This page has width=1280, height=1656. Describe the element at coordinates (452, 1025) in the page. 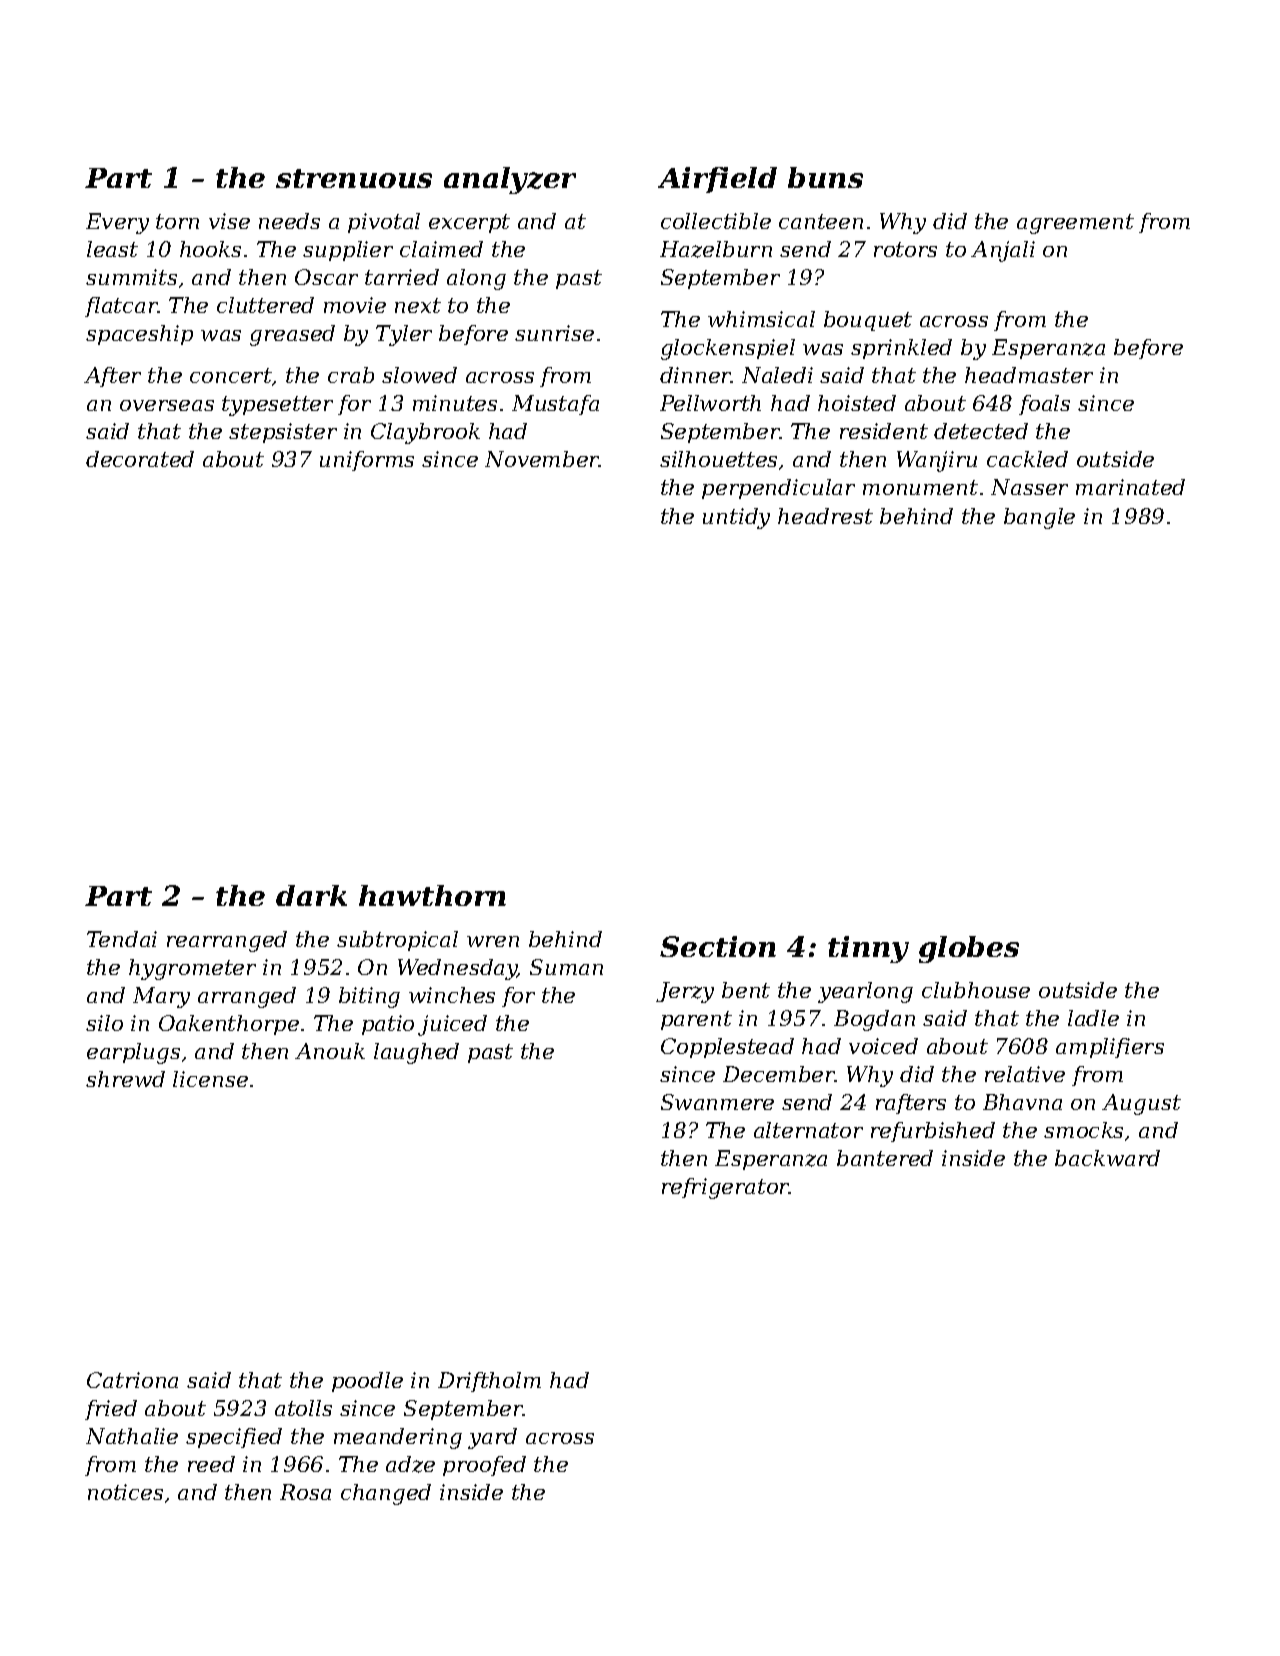

I see `juiced` at that location.
